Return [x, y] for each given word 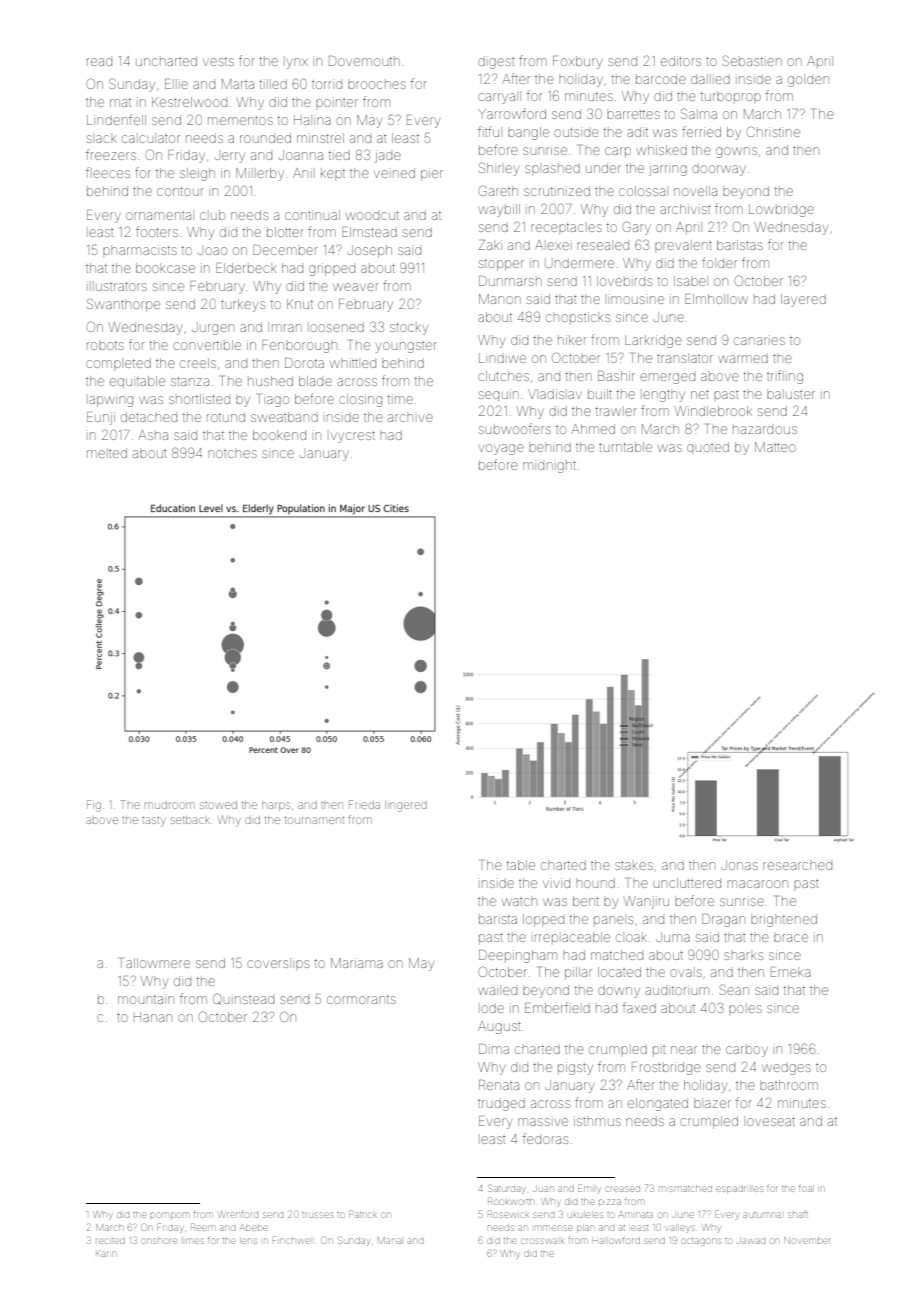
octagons [701, 1241]
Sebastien [752, 60]
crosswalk [543, 1241]
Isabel [690, 281]
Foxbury [577, 62]
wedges [786, 1068]
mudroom [169, 805]
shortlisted [199, 399]
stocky [409, 329]
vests [218, 61]
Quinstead [243, 999]
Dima [494, 1049]
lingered [406, 806]
